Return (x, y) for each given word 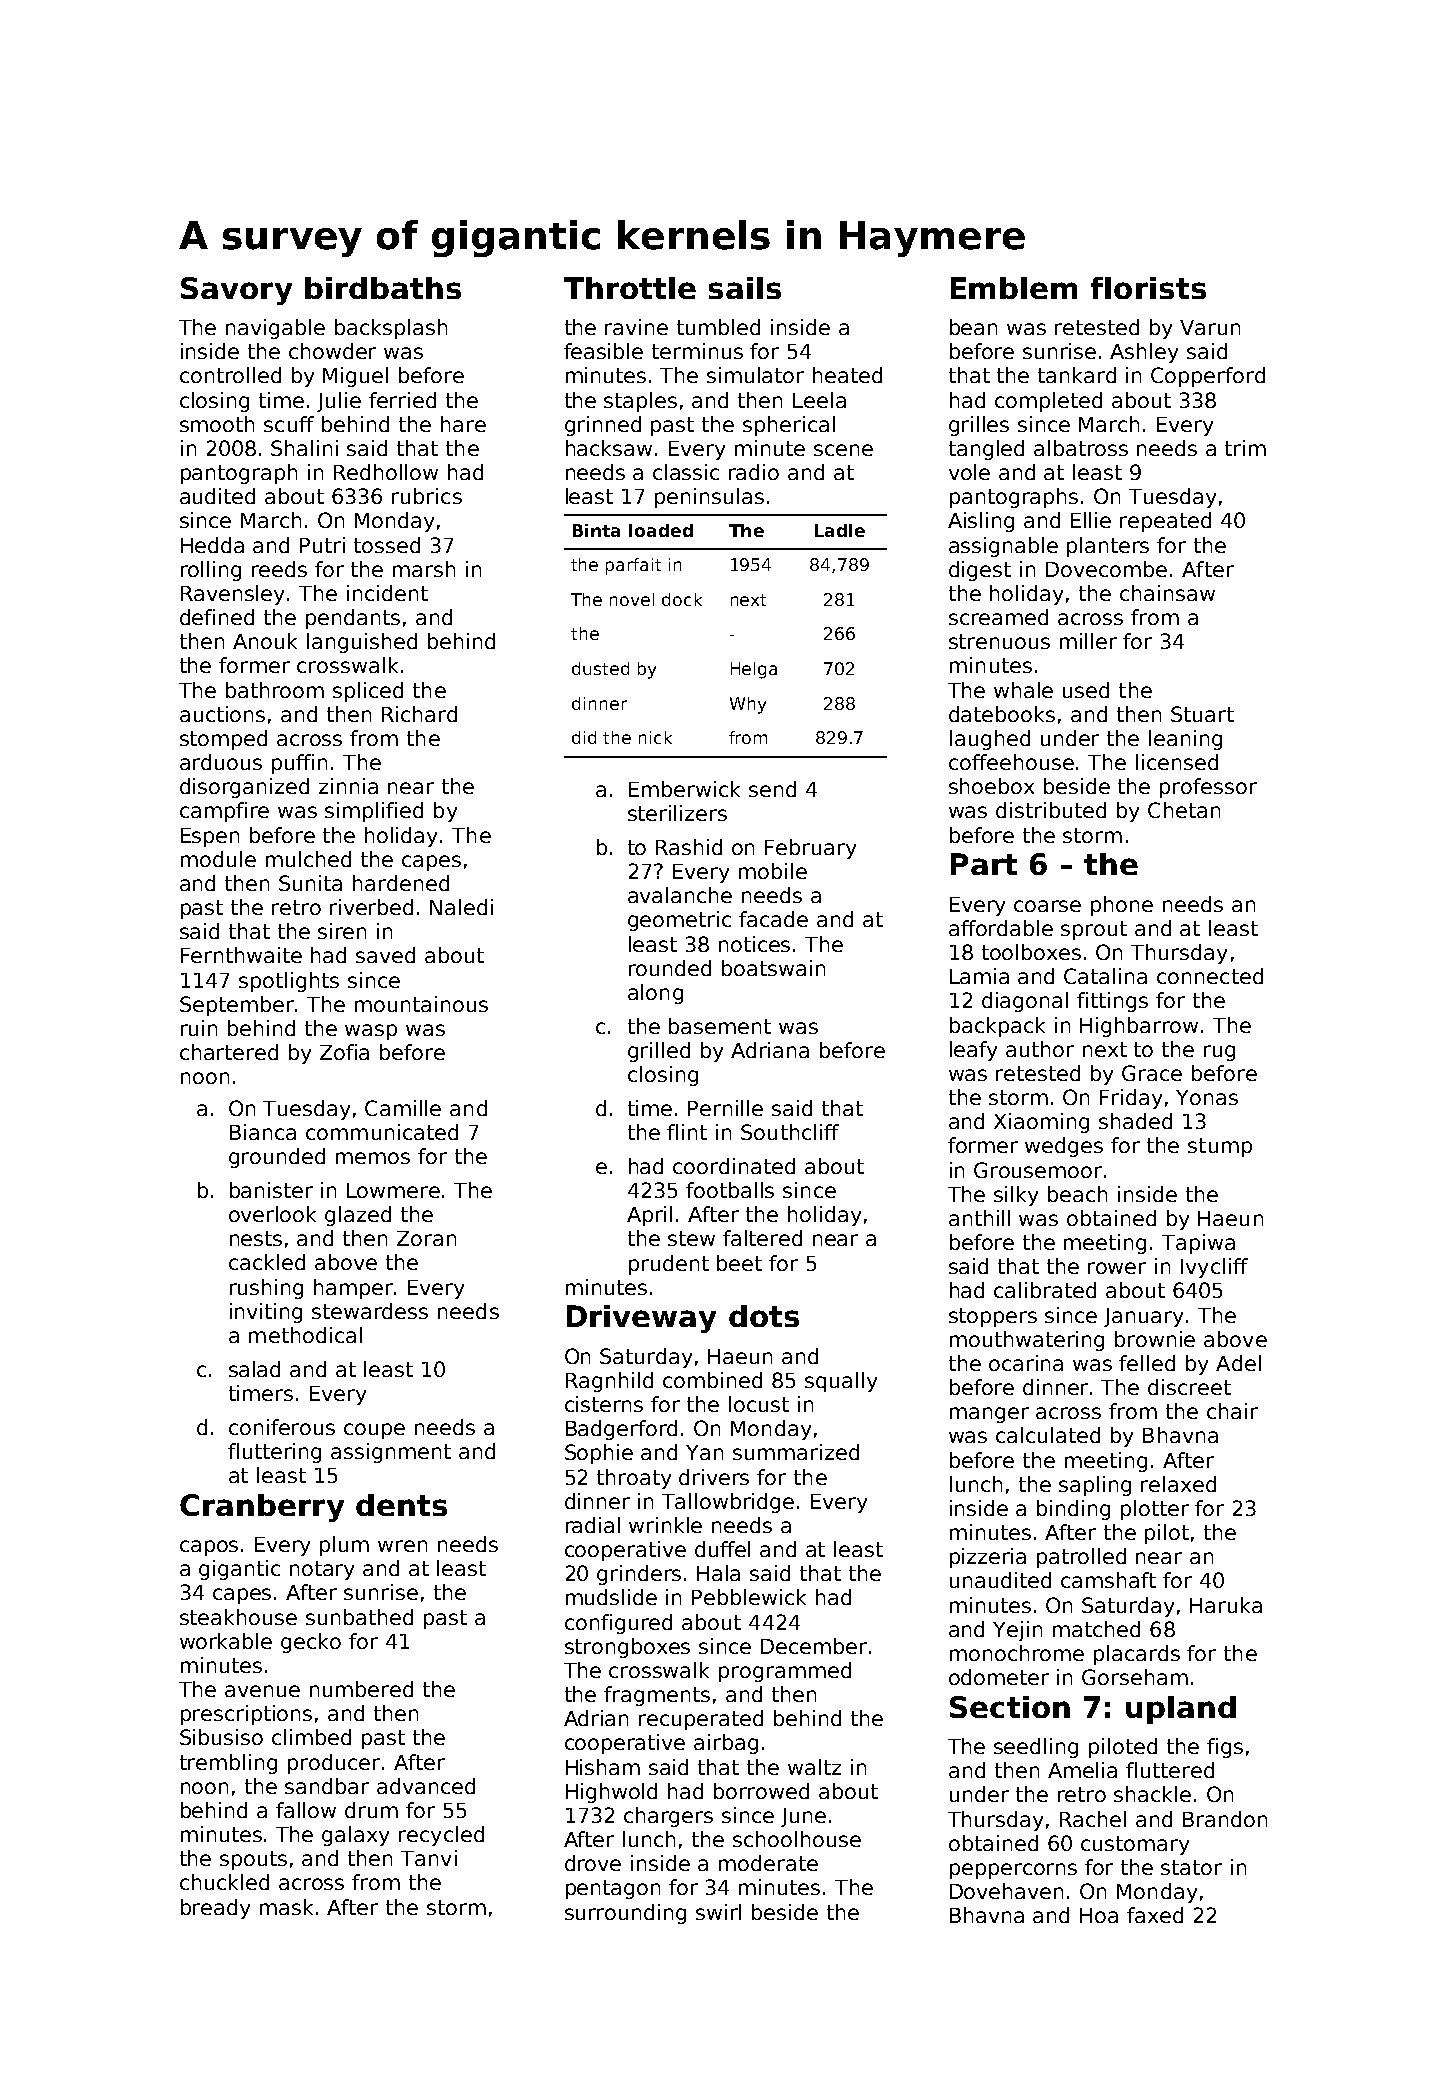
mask (286, 1907)
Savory (236, 291)
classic (686, 472)
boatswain (773, 968)
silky (1016, 1196)
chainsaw (1167, 593)
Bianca (263, 1132)
